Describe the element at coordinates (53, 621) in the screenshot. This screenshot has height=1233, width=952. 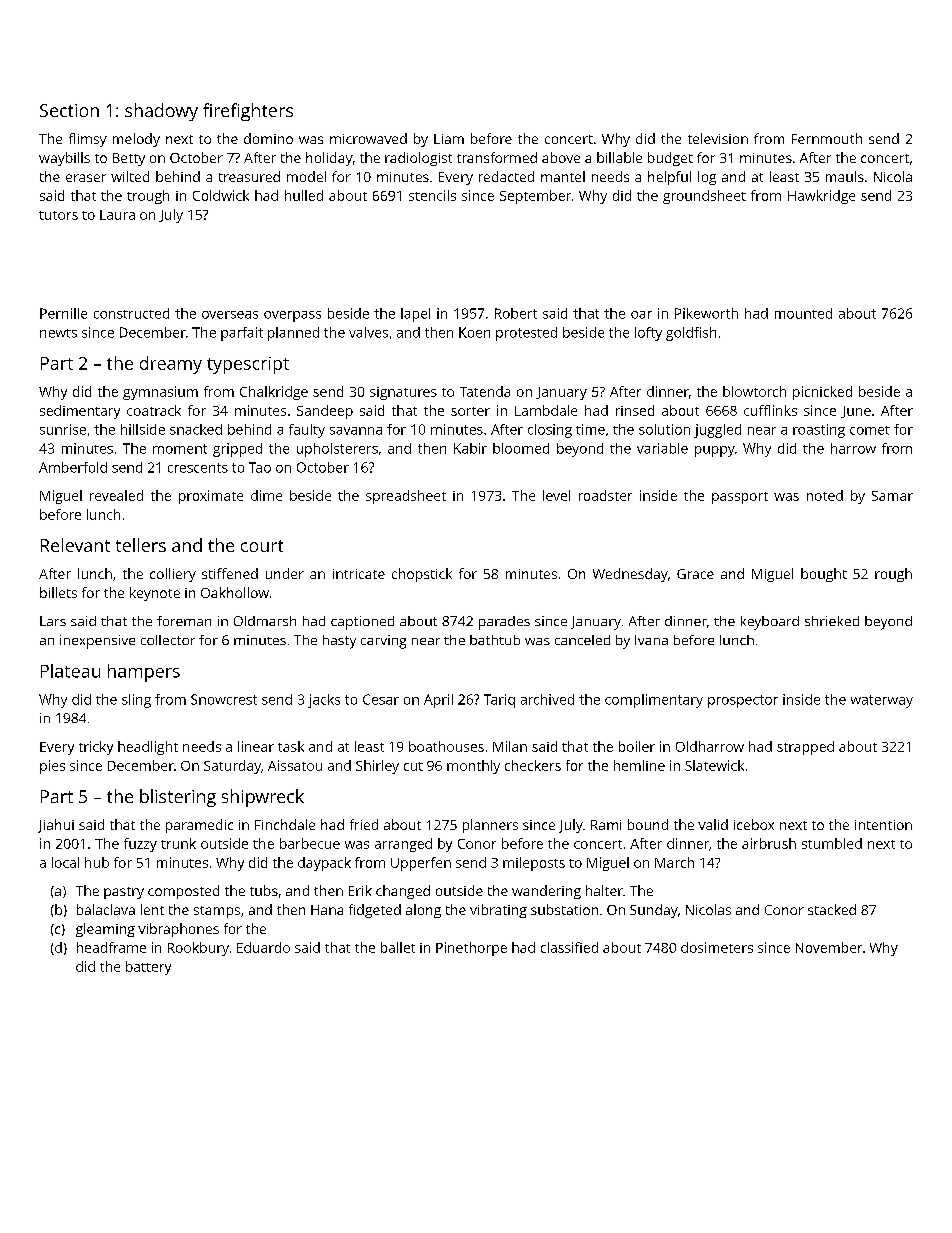
I see `Lars` at that location.
